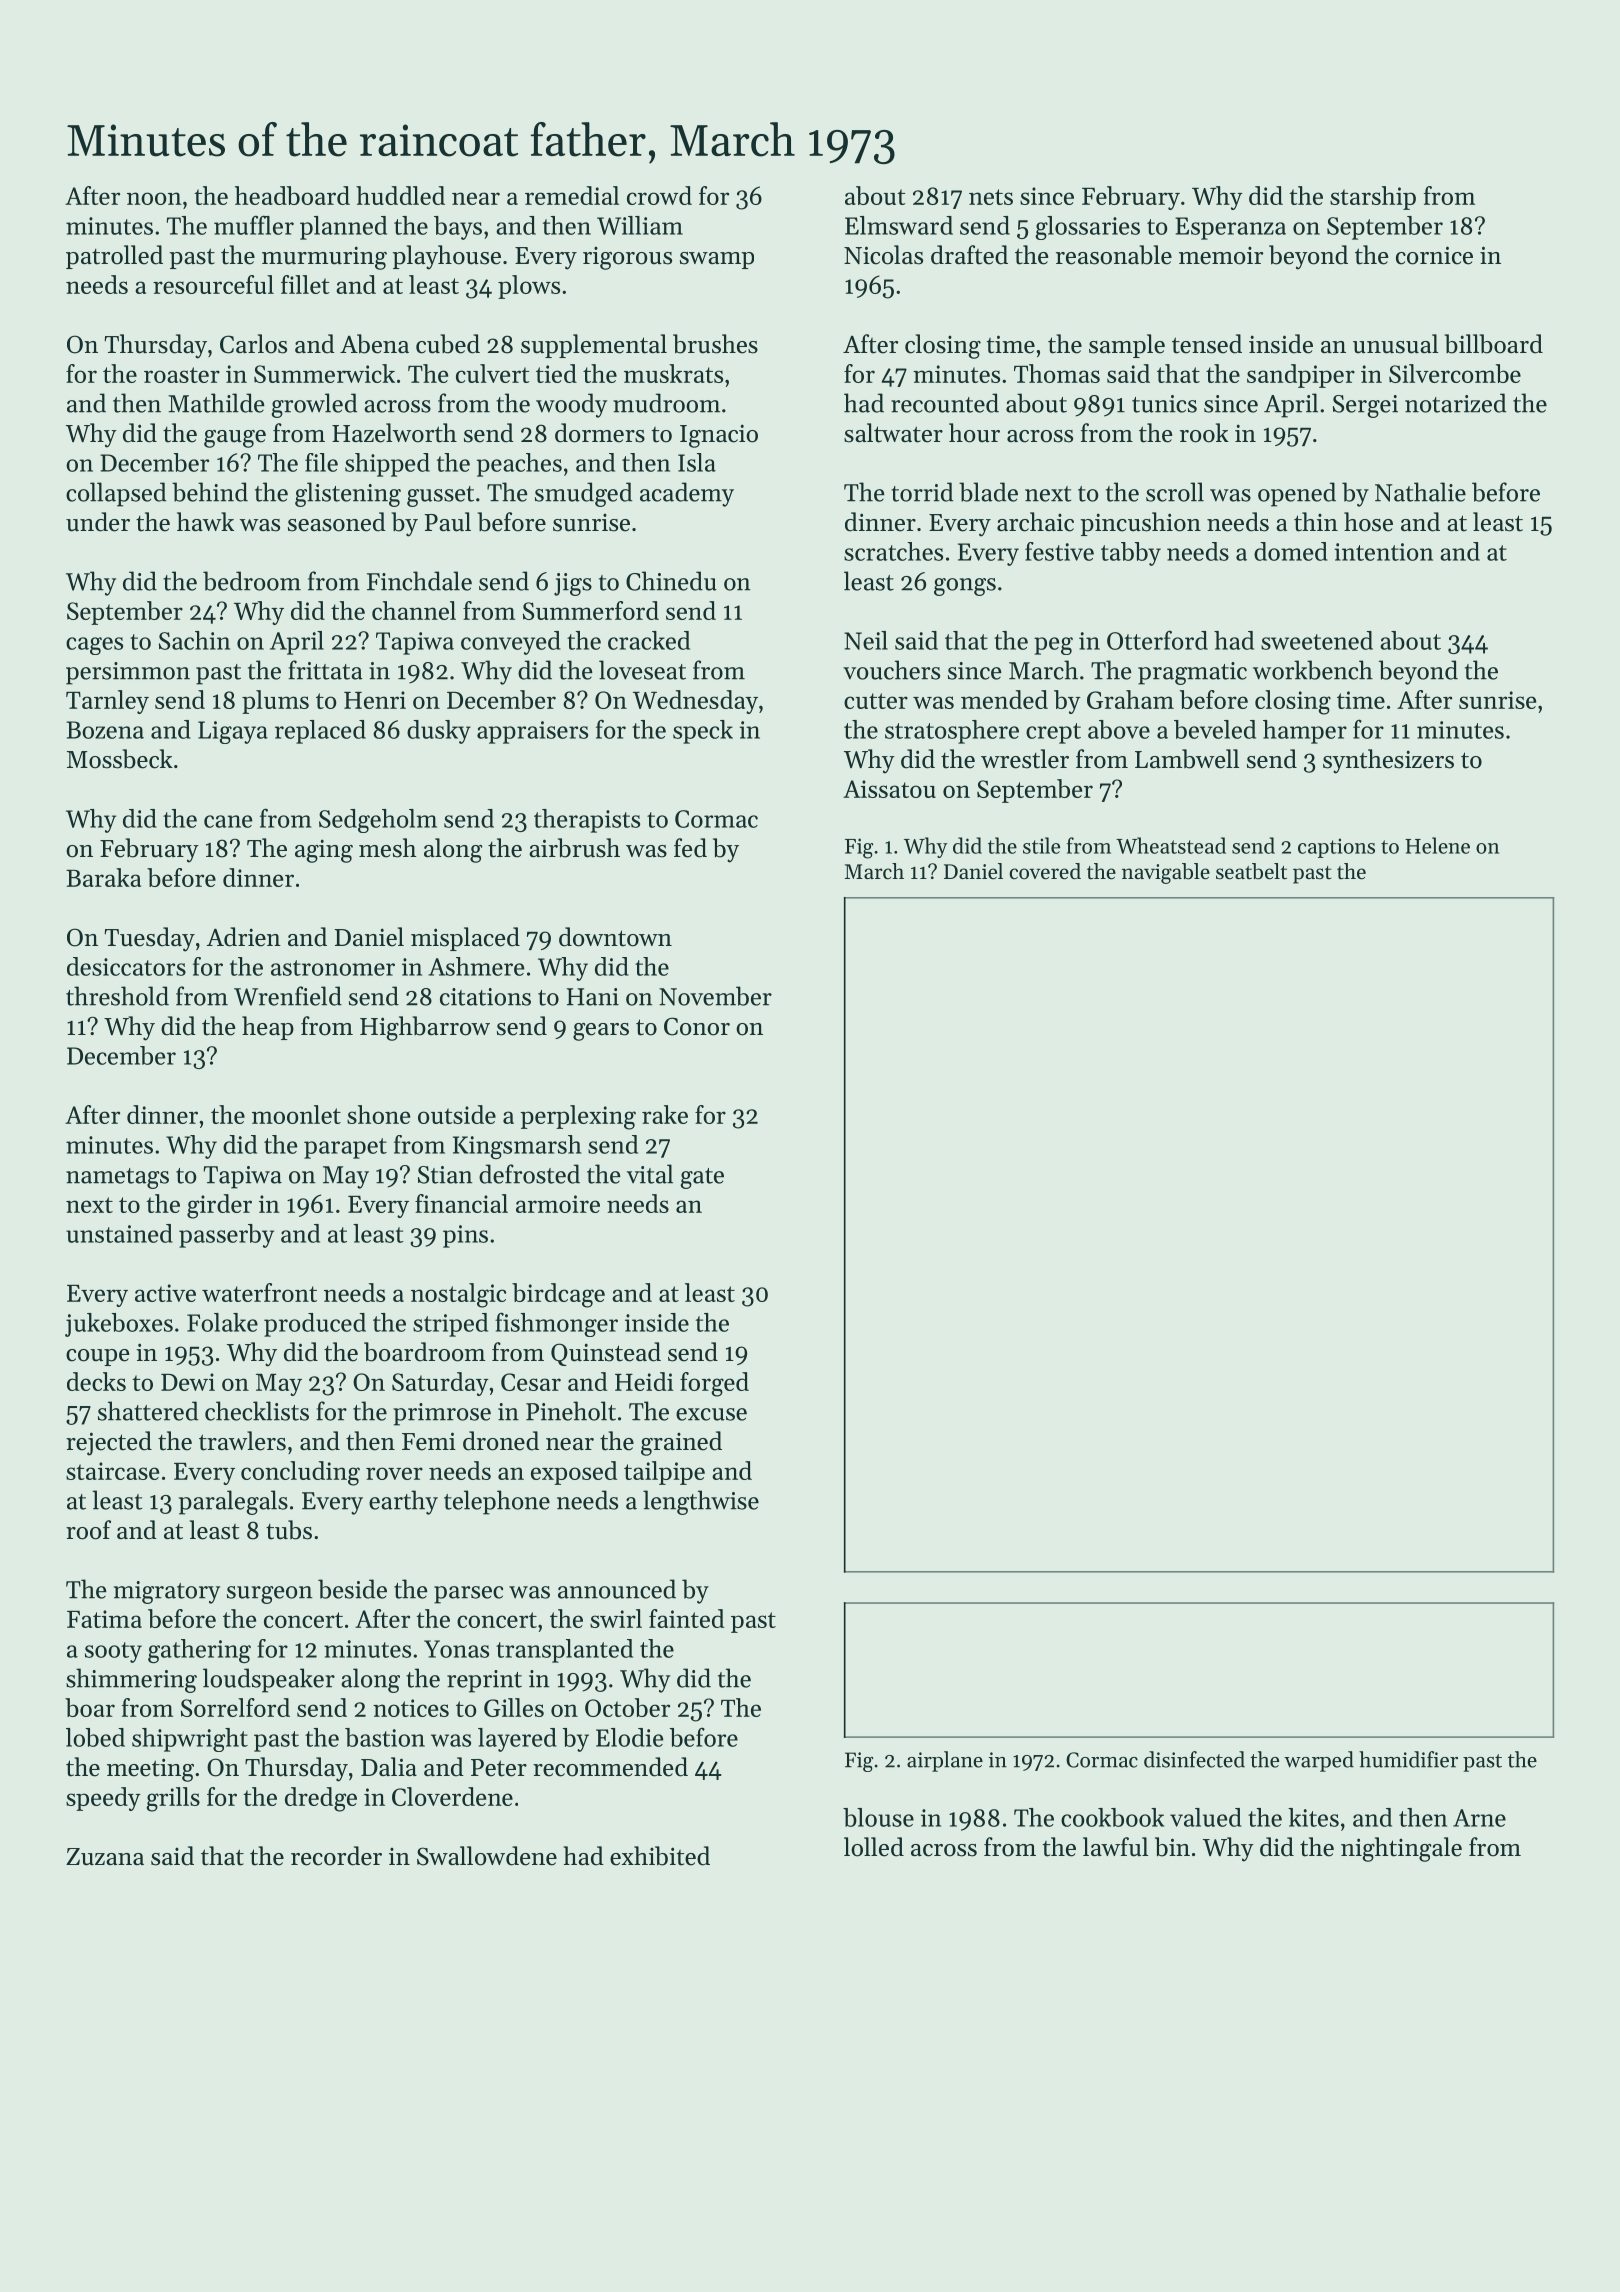 The width and height of the document is (1620, 2292). I want to click on domed, so click(1291, 551).
